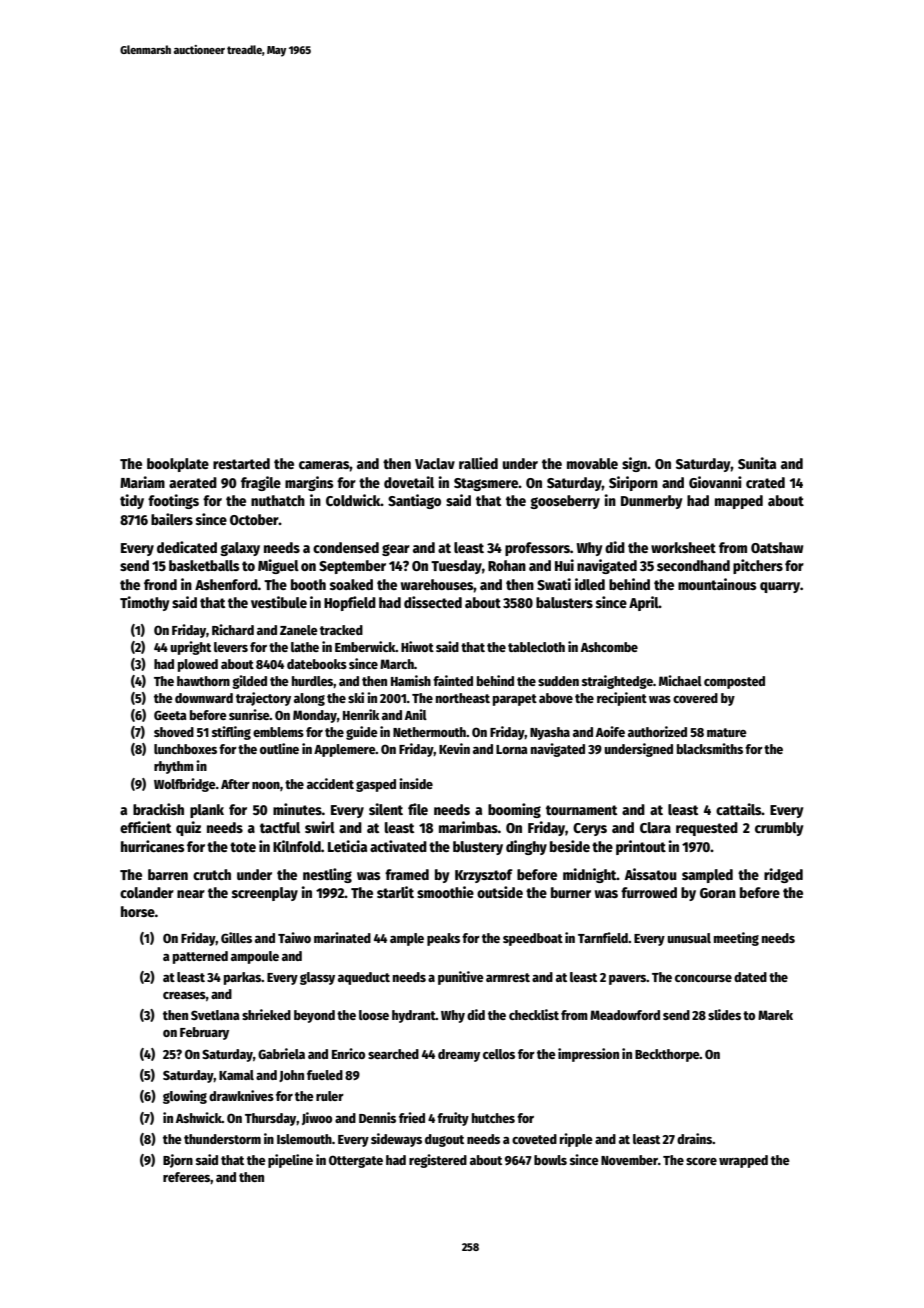  What do you see at coordinates (603, 937) in the document?
I see `Tarnfield` at bounding box center [603, 937].
